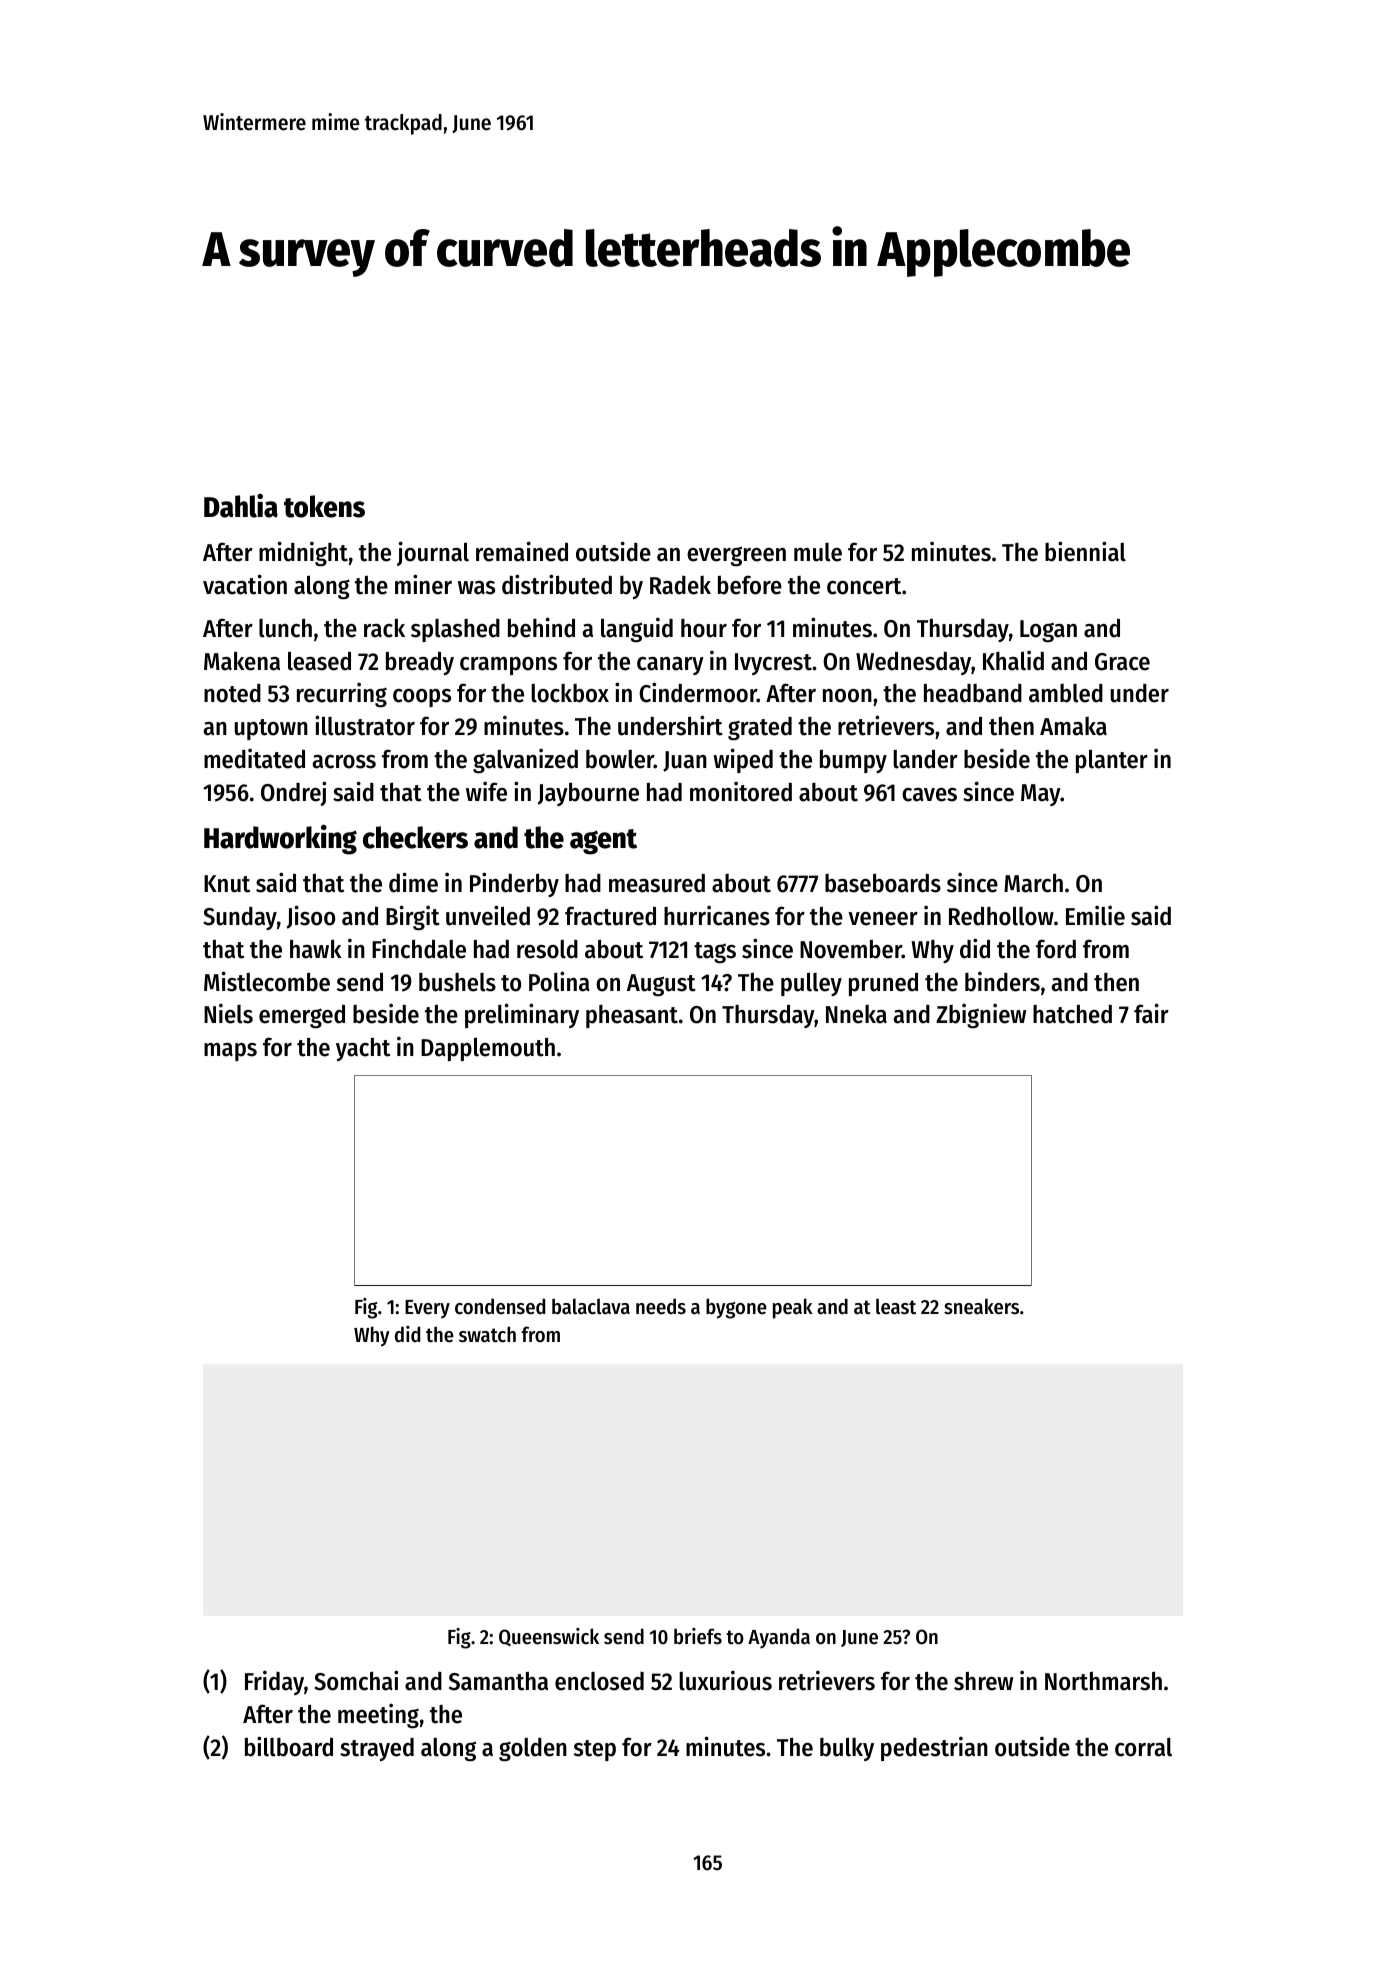 Image resolution: width=1386 pixels, height=1969 pixels. What do you see at coordinates (1085, 551) in the screenshot?
I see `biennial` at bounding box center [1085, 551].
